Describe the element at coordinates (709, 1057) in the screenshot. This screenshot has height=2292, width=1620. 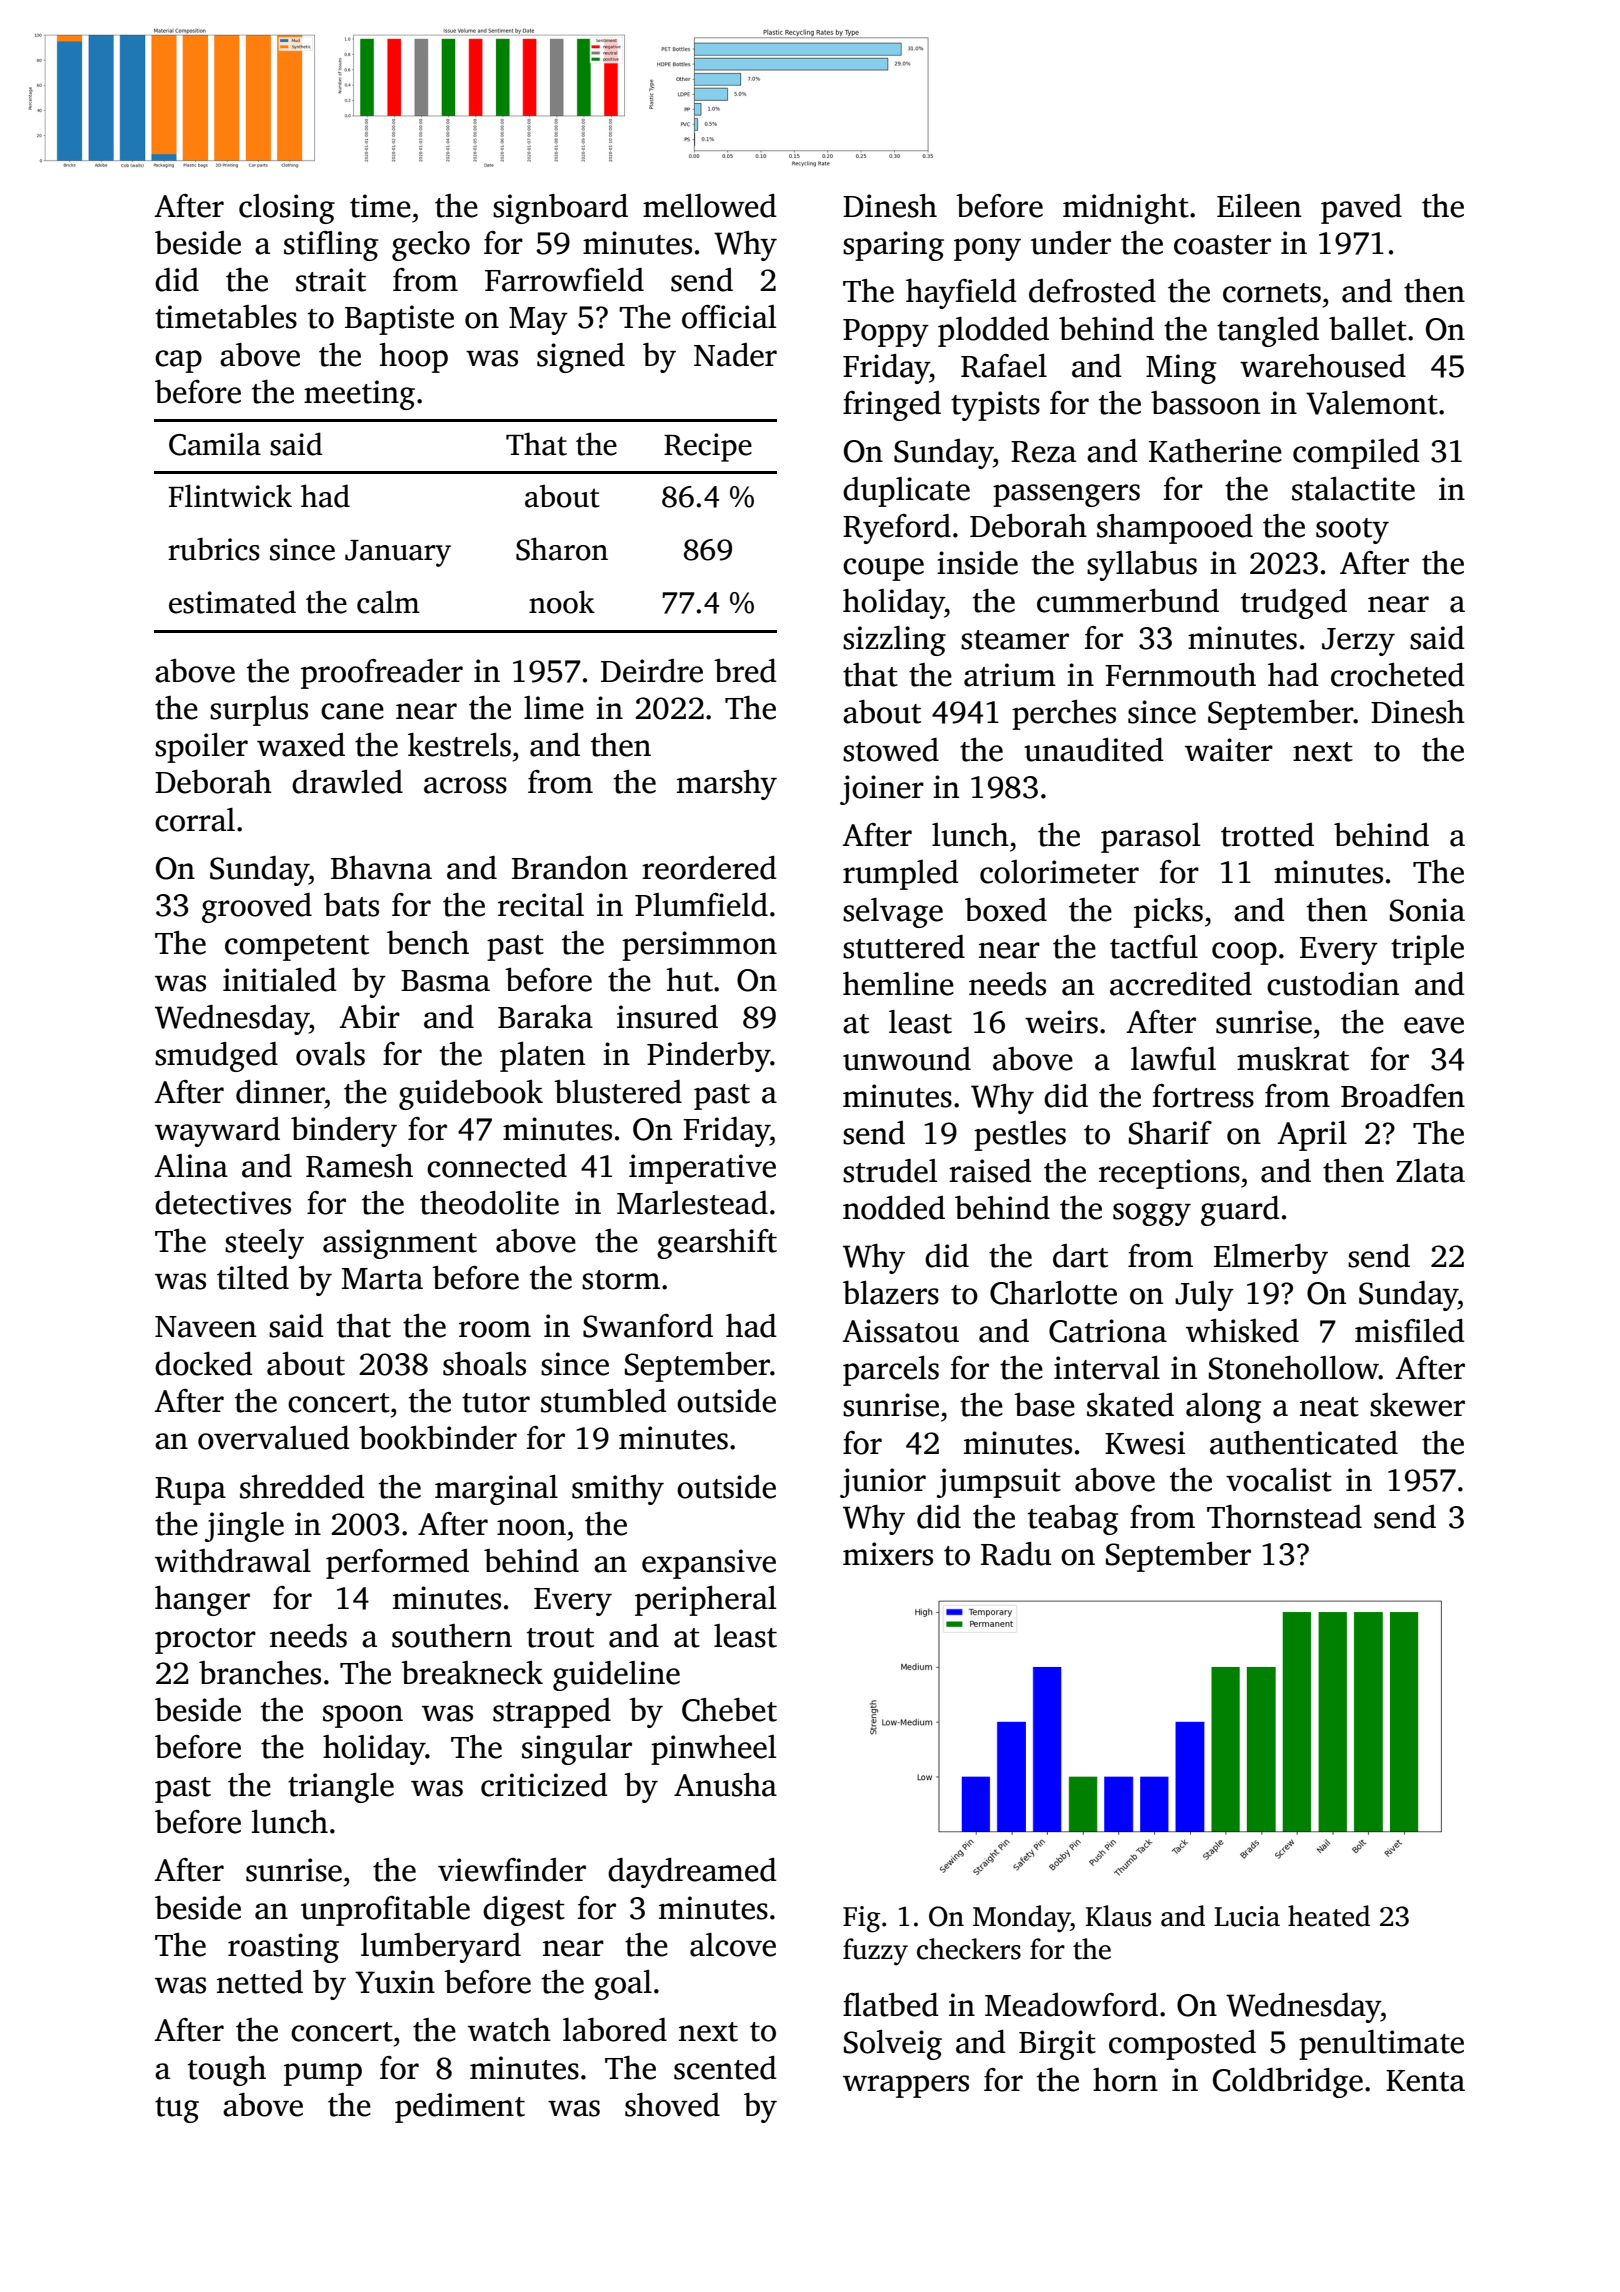
I see `Pinderby` at that location.
